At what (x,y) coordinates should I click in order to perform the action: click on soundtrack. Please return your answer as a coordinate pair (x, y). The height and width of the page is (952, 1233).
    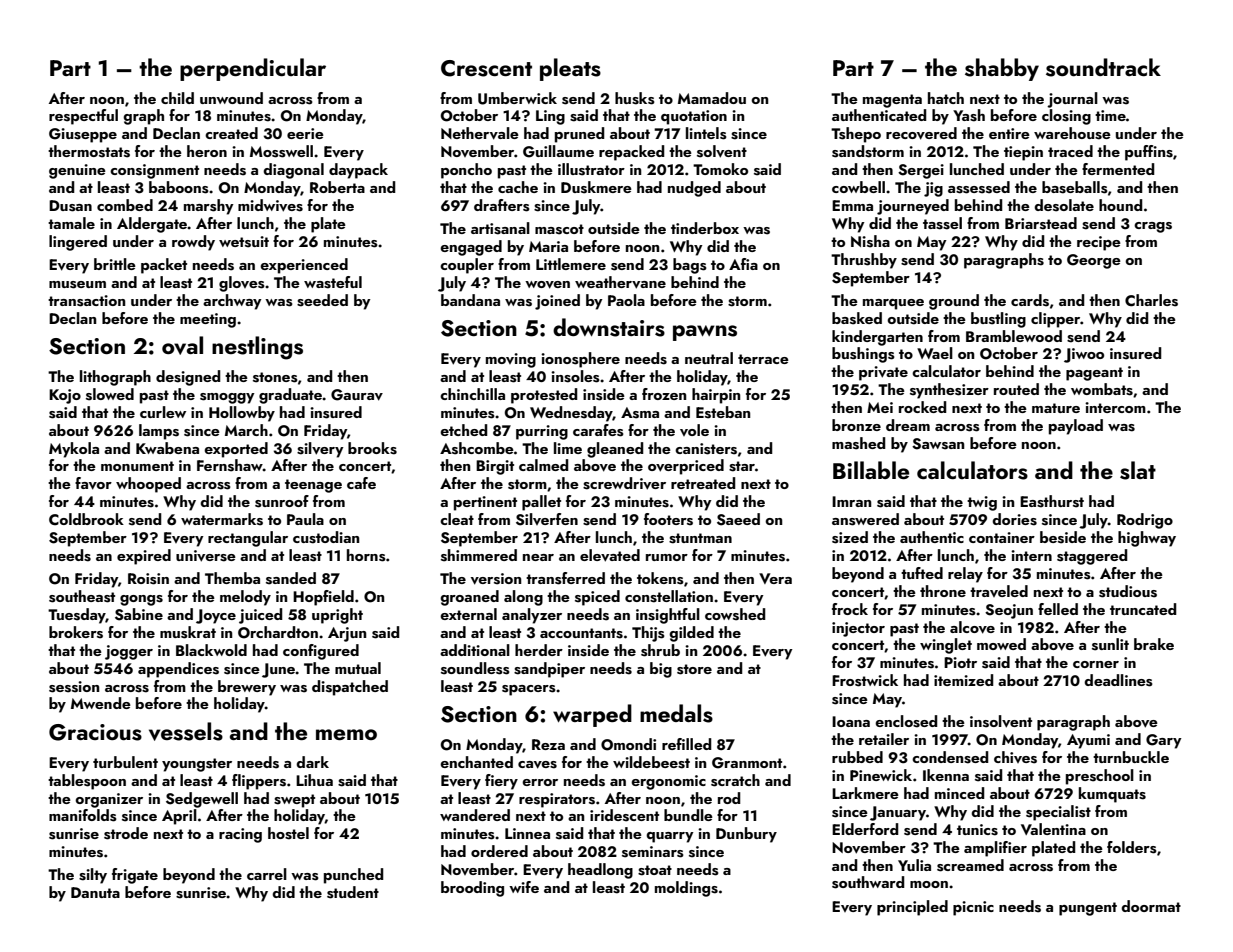
    Looking at the image, I should click on (1103, 67).
